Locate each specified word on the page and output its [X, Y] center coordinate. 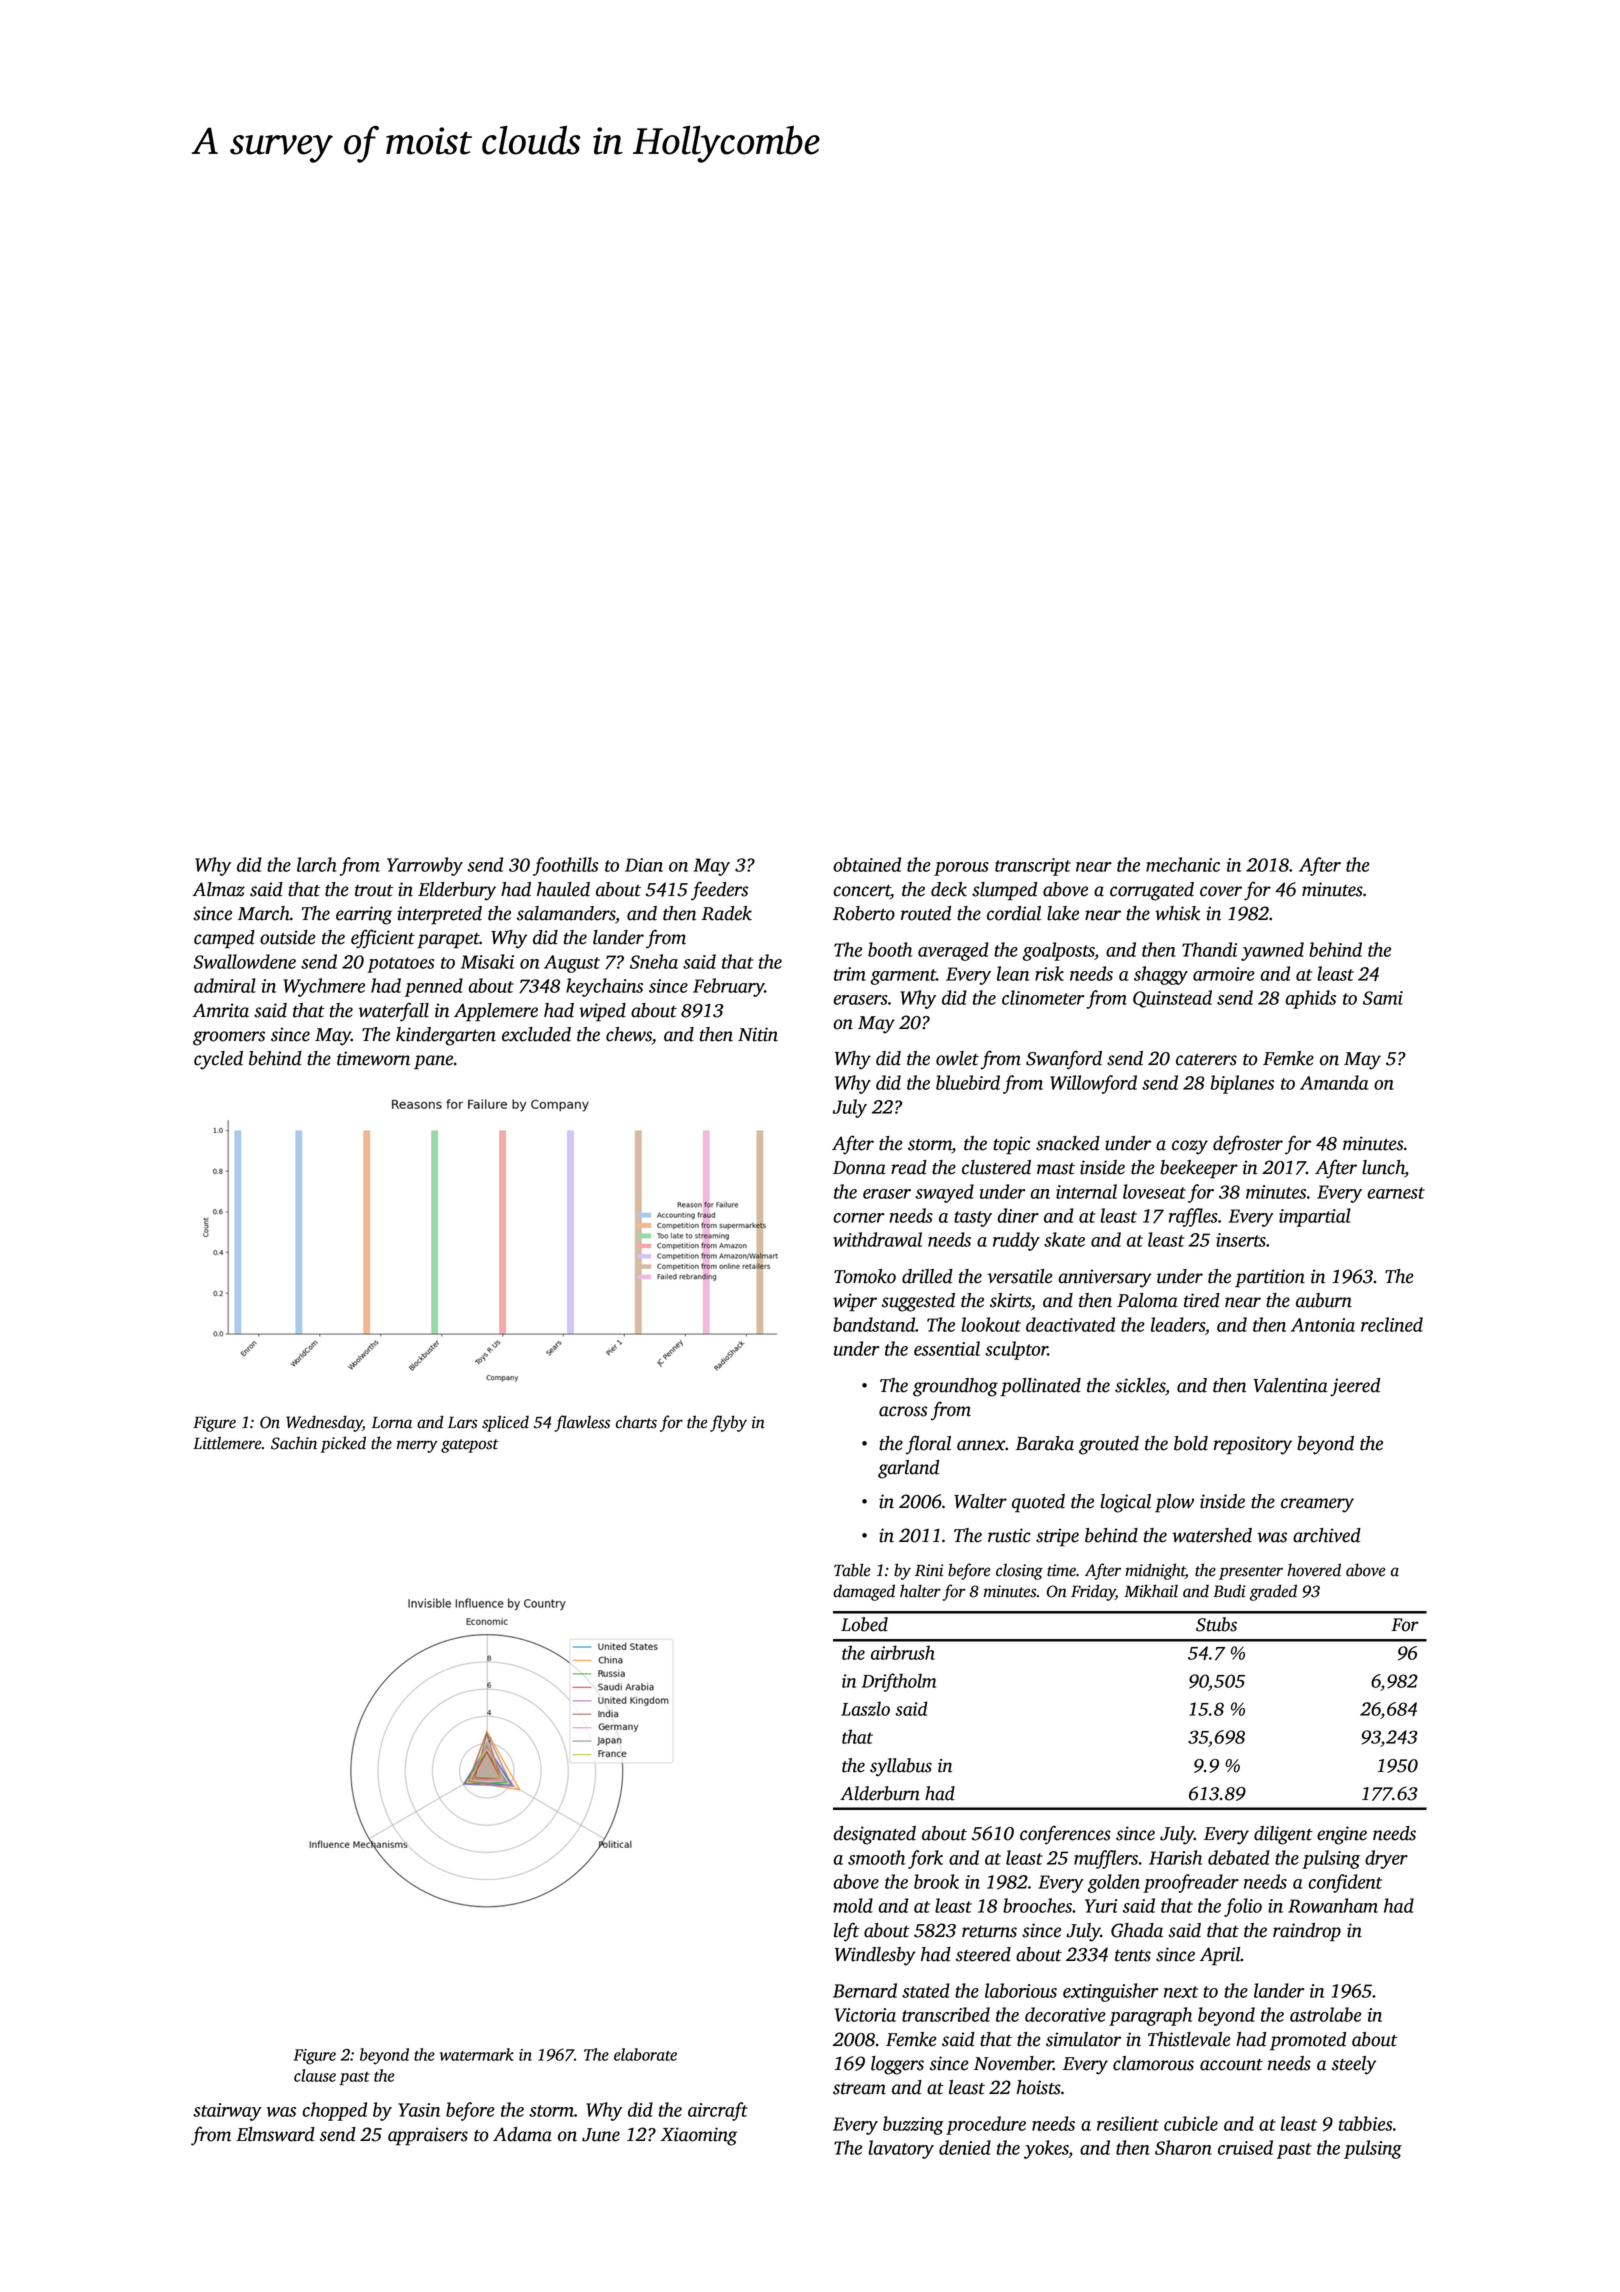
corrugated [1152, 891]
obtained [867, 864]
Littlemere [227, 1443]
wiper [855, 1302]
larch [317, 864]
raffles [1193, 1217]
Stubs [1216, 1624]
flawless [582, 1423]
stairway [227, 2112]
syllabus [901, 1767]
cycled [218, 1060]
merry [417, 1446]
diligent [1283, 1835]
